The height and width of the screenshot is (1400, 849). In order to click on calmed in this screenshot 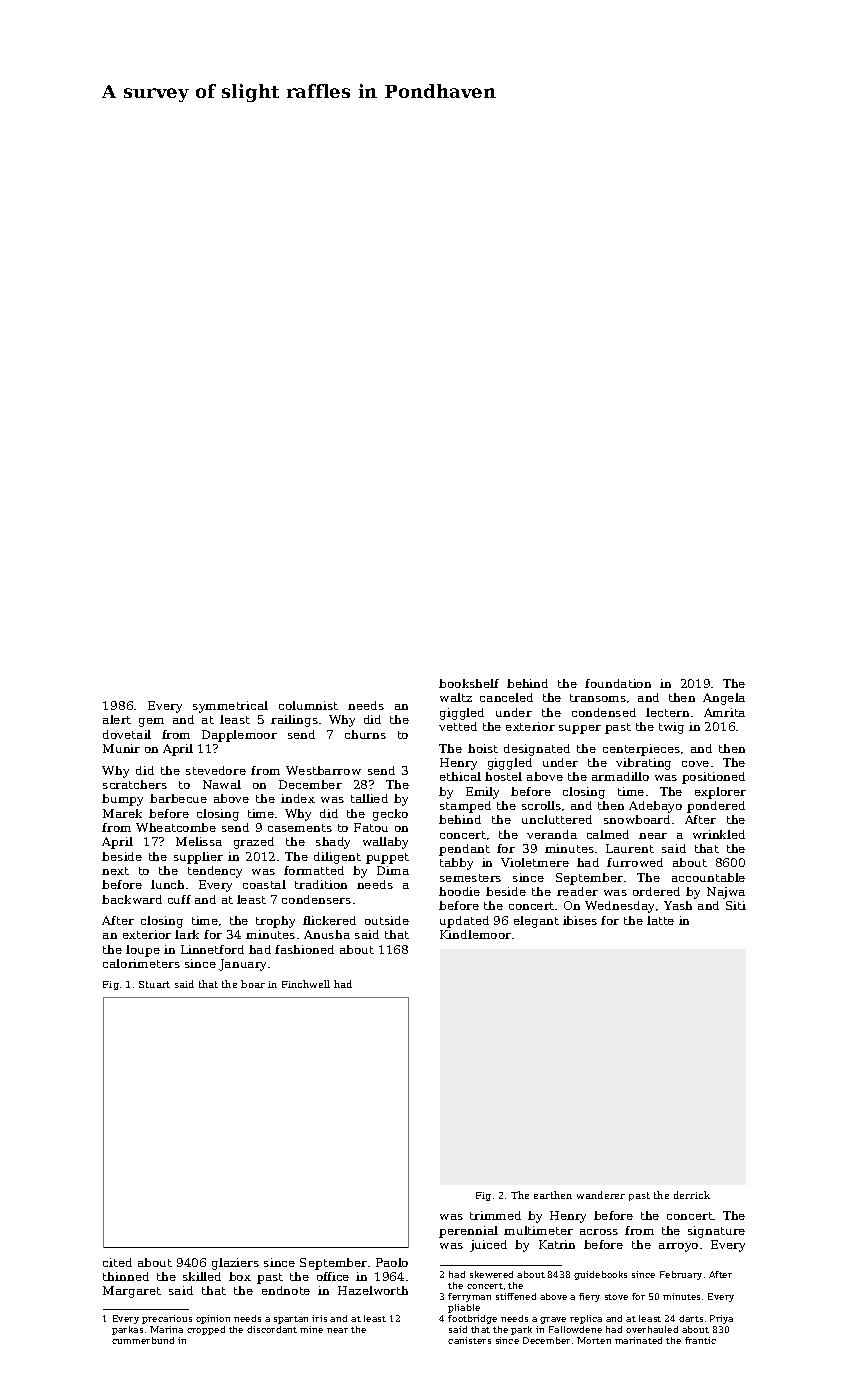, I will do `click(608, 834)`.
